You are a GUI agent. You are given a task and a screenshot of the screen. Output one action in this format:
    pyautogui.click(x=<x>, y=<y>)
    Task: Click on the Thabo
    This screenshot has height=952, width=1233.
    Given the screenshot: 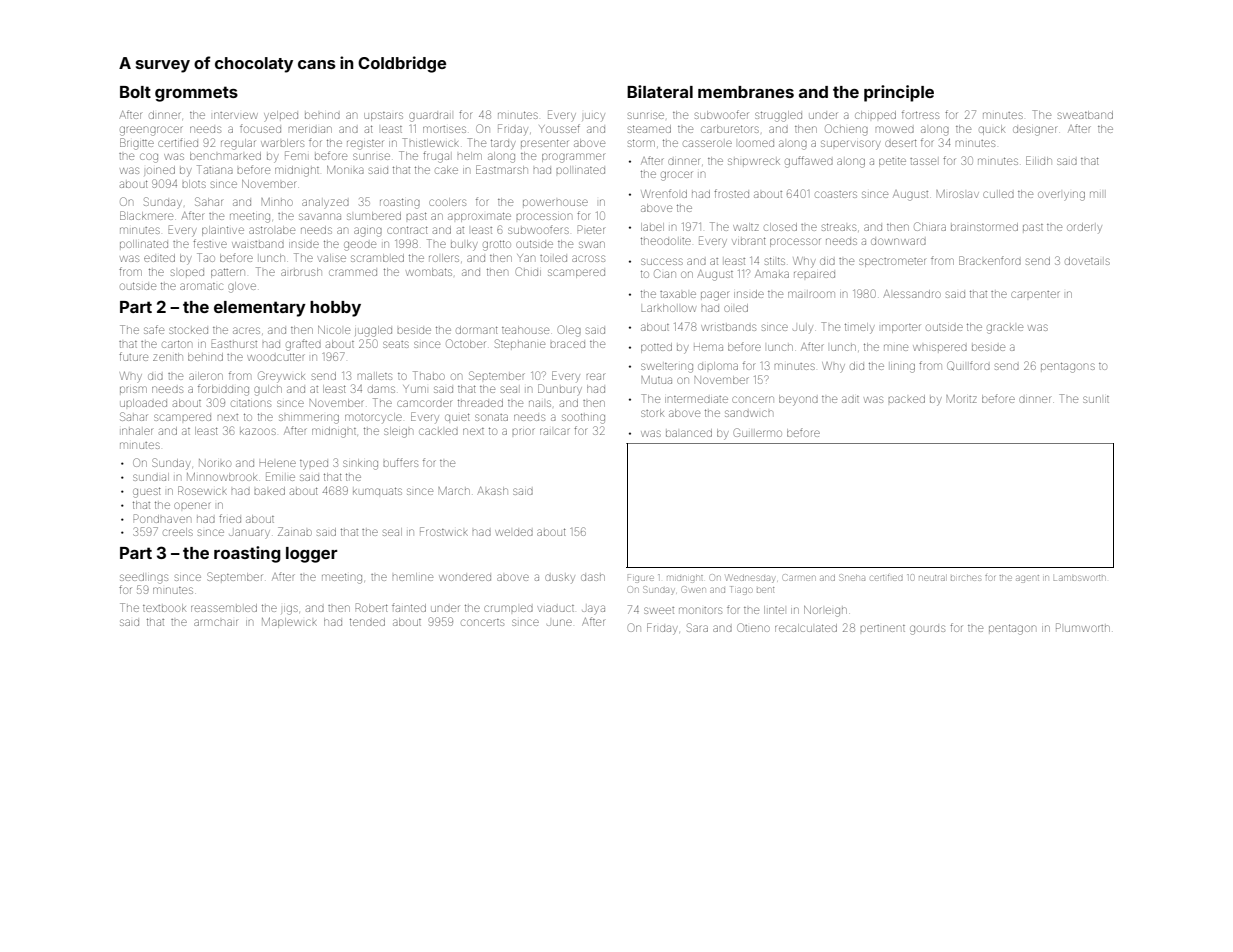 What is the action you would take?
    pyautogui.click(x=429, y=375)
